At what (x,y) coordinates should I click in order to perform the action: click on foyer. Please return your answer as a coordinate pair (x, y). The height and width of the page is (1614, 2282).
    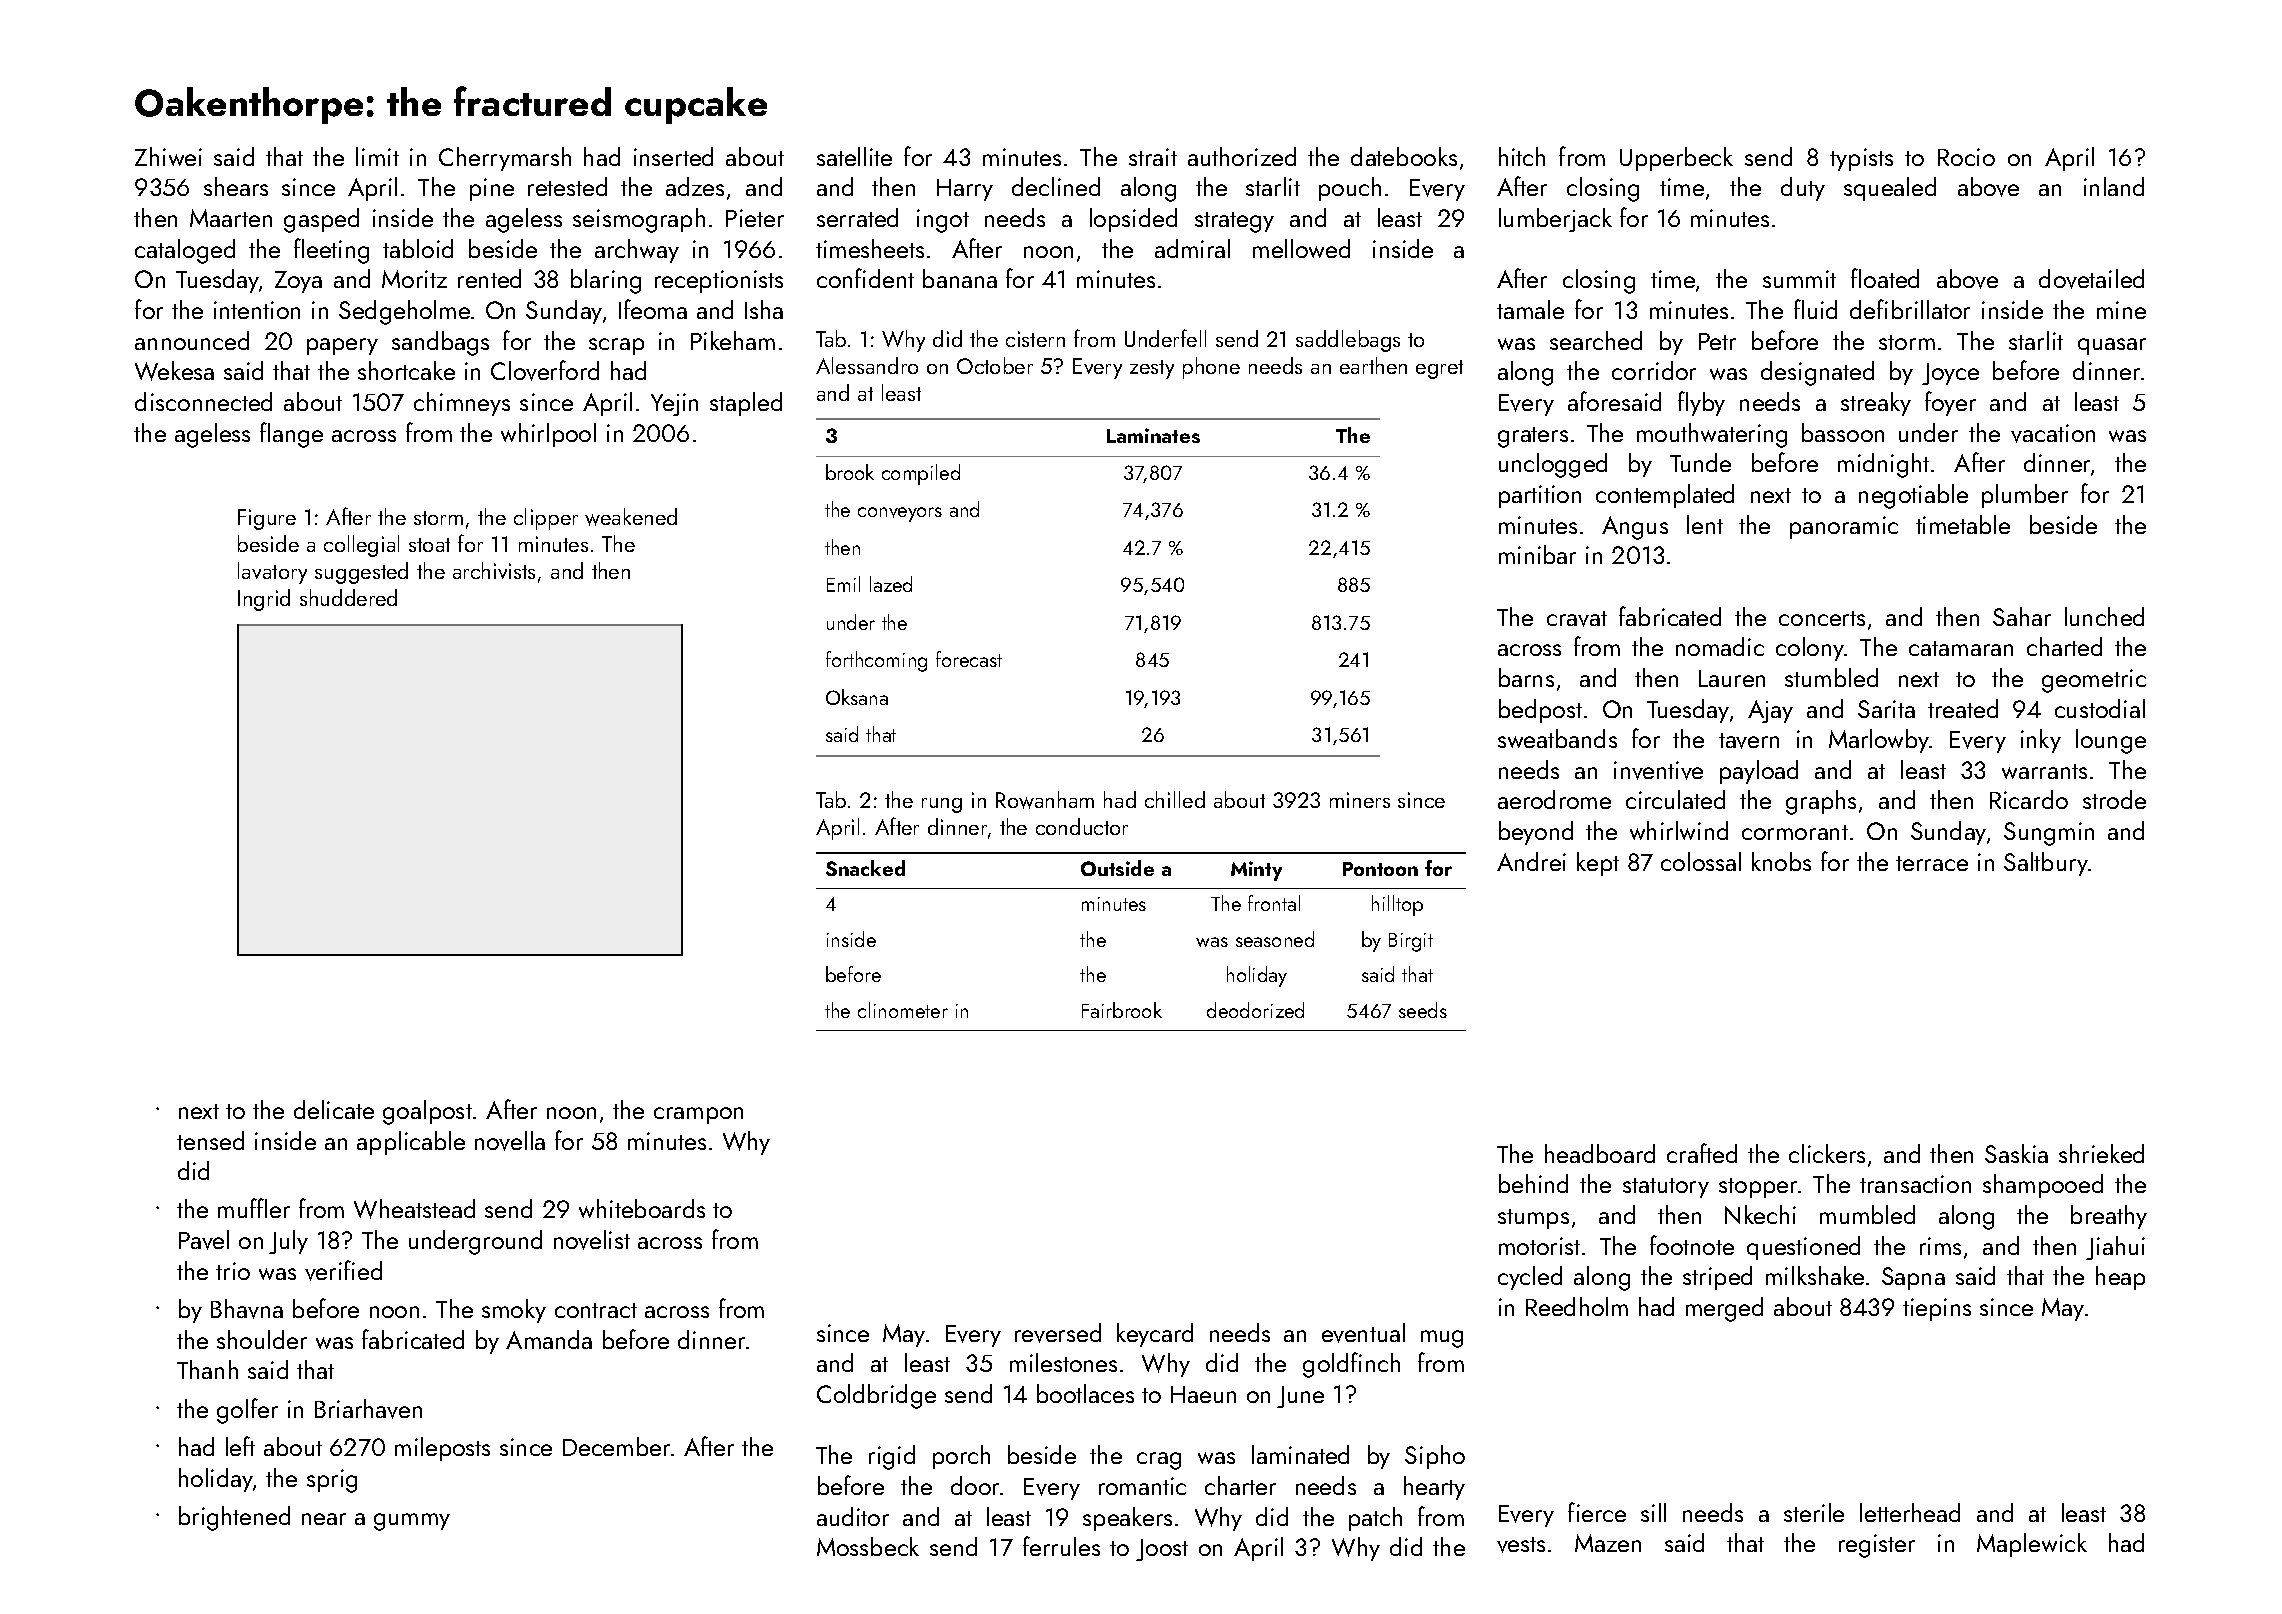
    Looking at the image, I should click on (1950, 403).
